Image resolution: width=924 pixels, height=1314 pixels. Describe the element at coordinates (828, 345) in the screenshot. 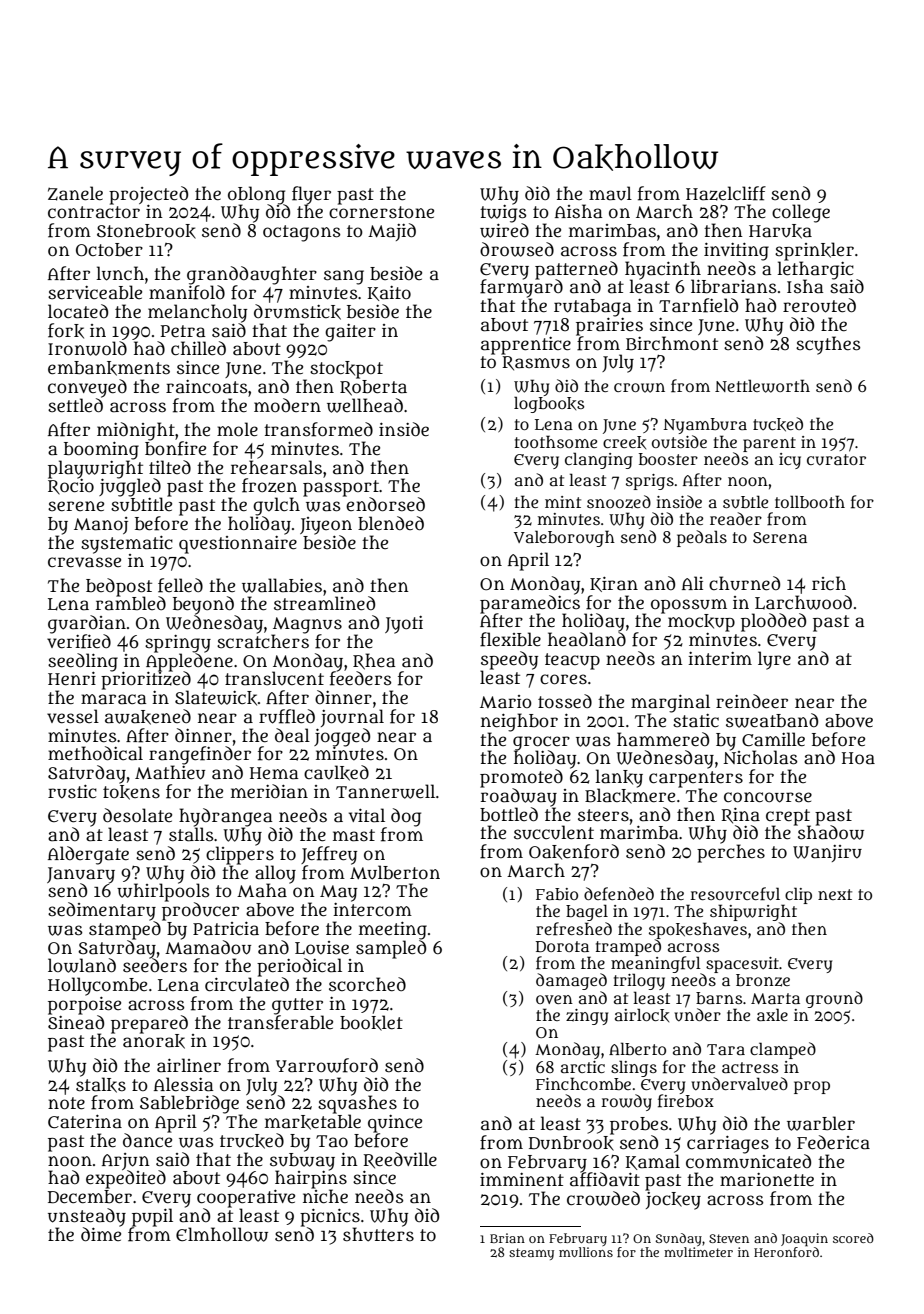

I see `scythes` at that location.
